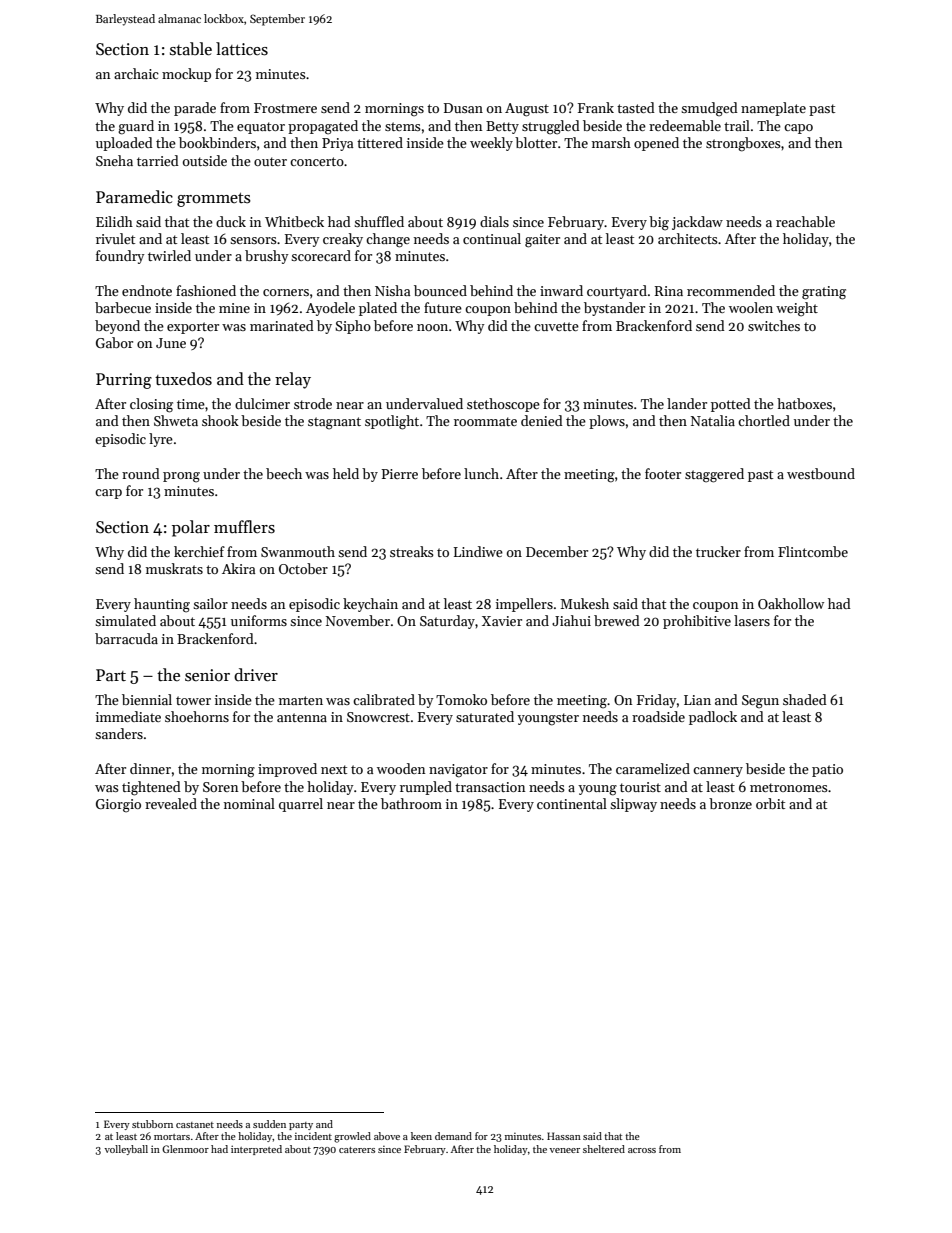 The height and width of the image is (1233, 952). What do you see at coordinates (542, 241) in the image?
I see `gaiter` at bounding box center [542, 241].
